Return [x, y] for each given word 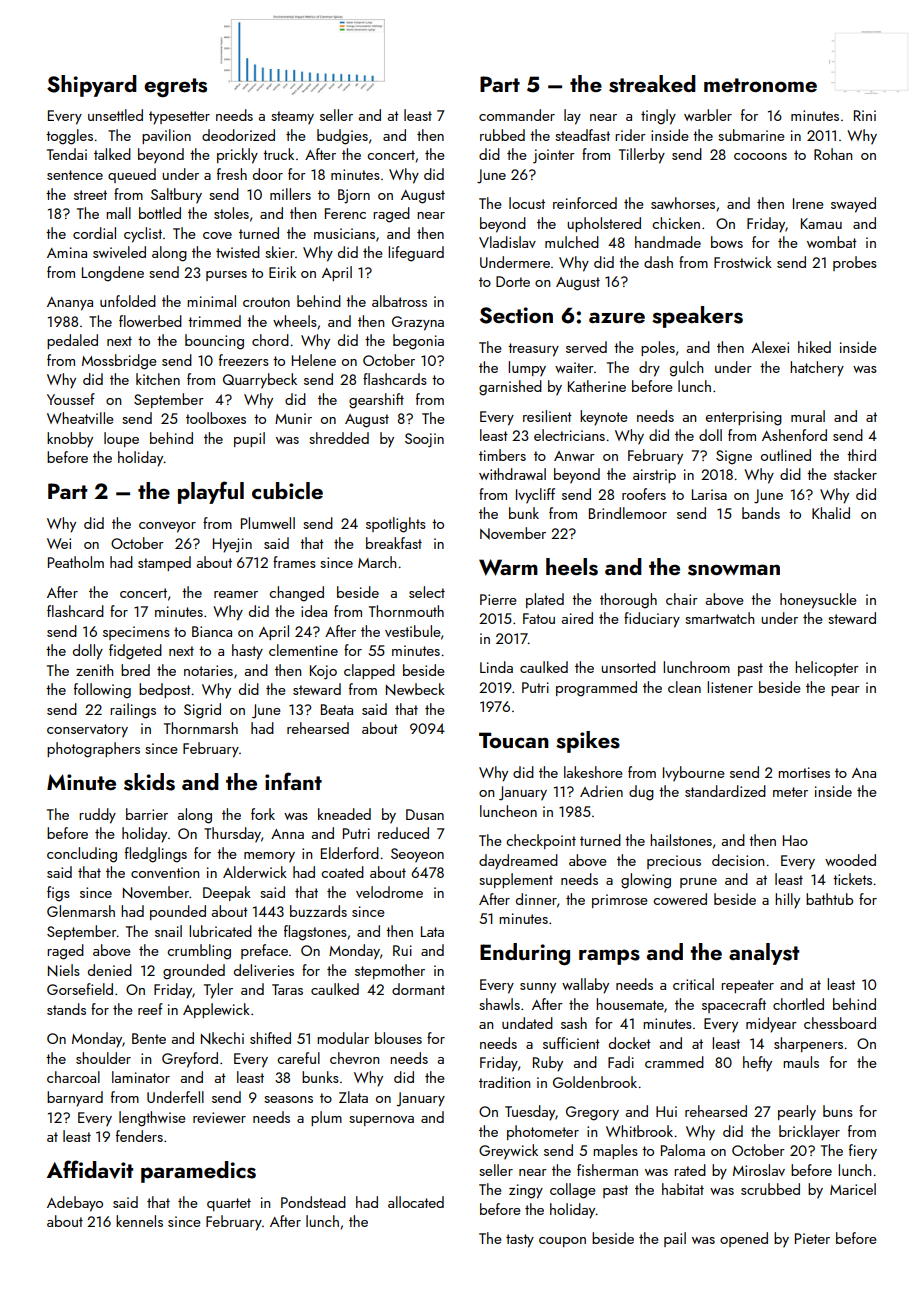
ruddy [97, 816]
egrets [175, 87]
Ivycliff [535, 496]
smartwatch [719, 618]
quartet [229, 1204]
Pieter [812, 1238]
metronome [760, 85]
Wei [59, 543]
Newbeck [415, 689]
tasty [520, 1241]
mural [808, 416]
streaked [652, 84]
